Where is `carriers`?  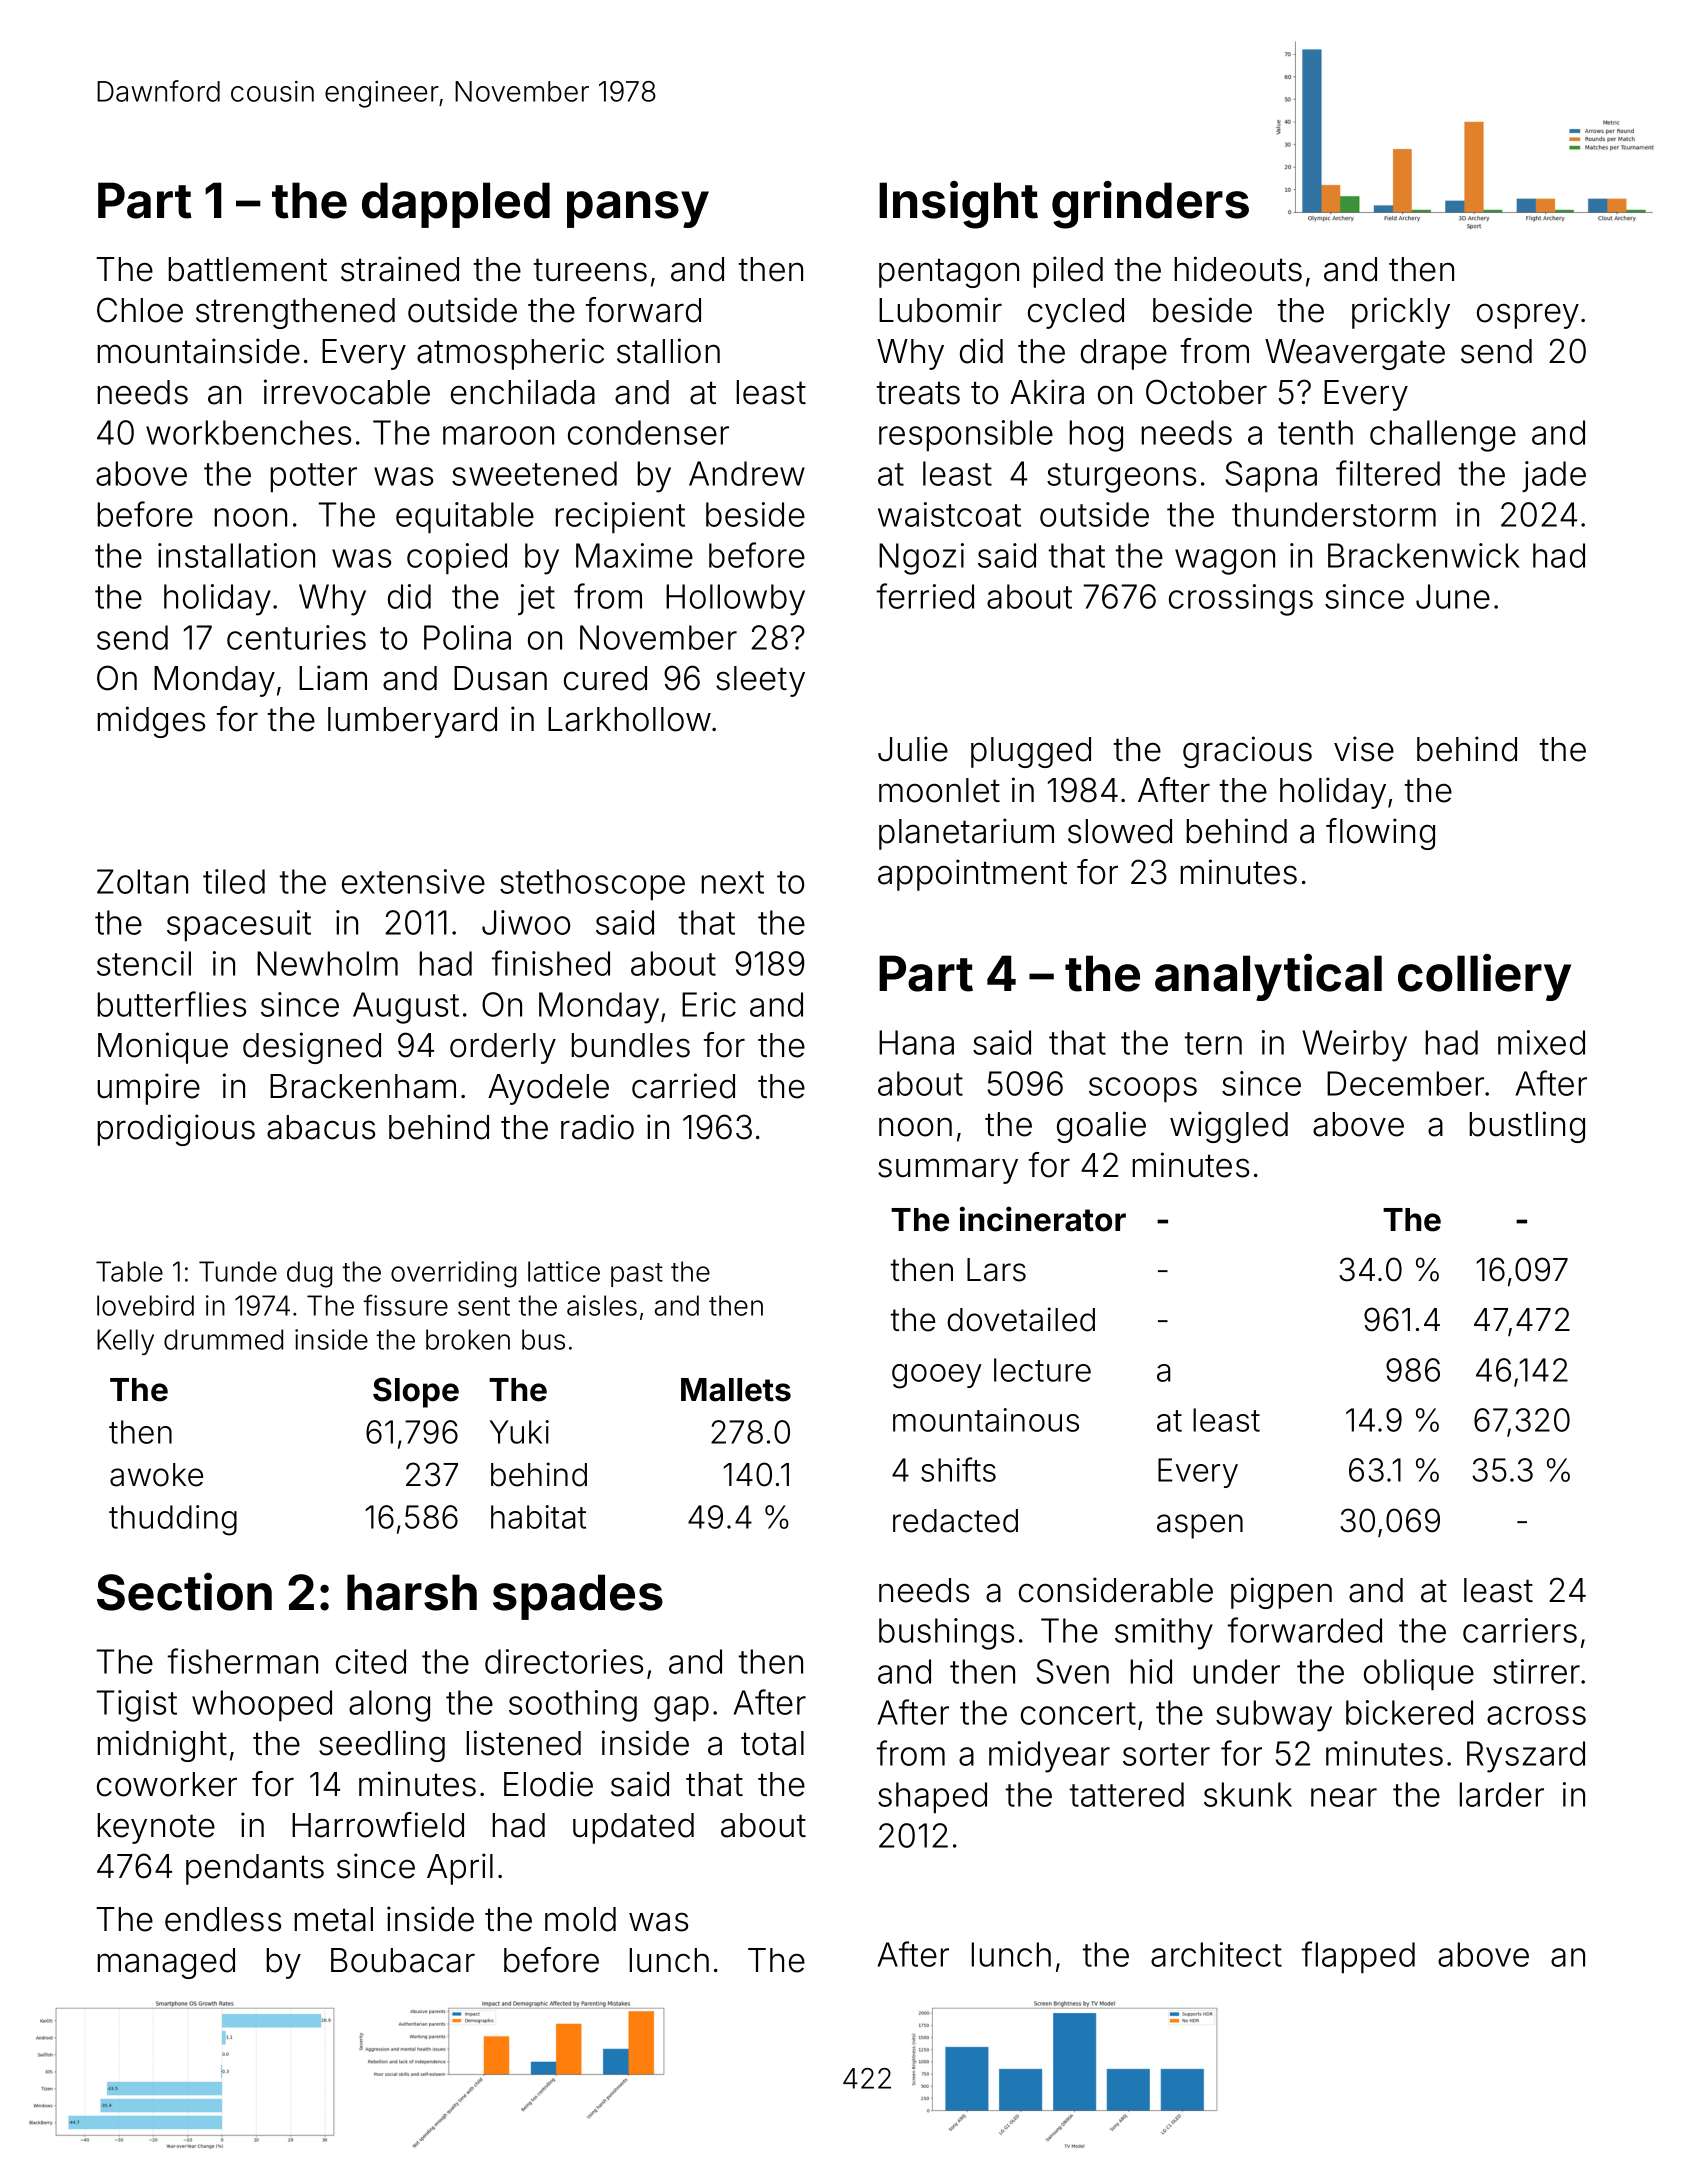 carriers is located at coordinates (1520, 1630).
